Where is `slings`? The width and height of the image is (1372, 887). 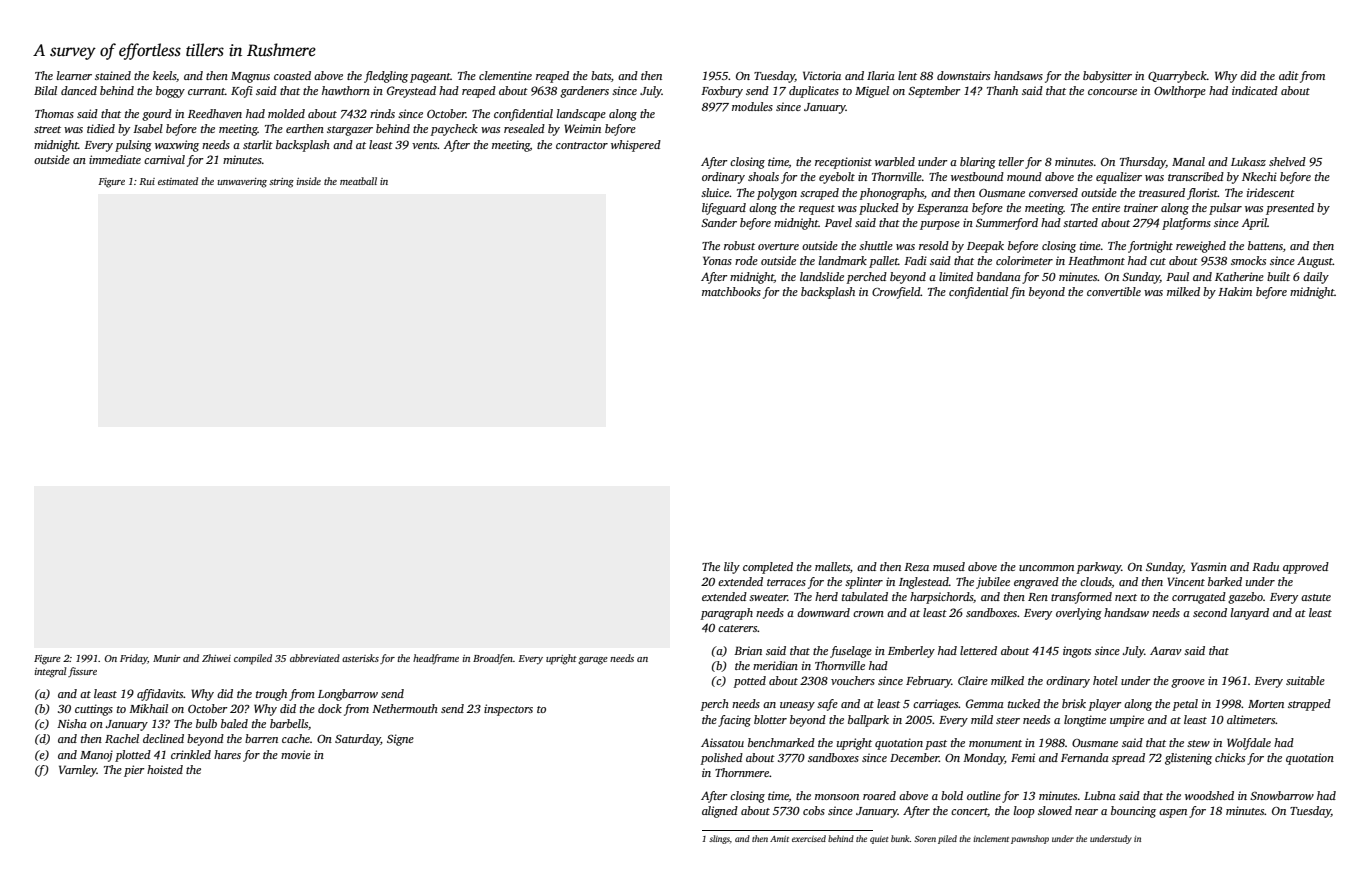
slings is located at coordinates (719, 839).
